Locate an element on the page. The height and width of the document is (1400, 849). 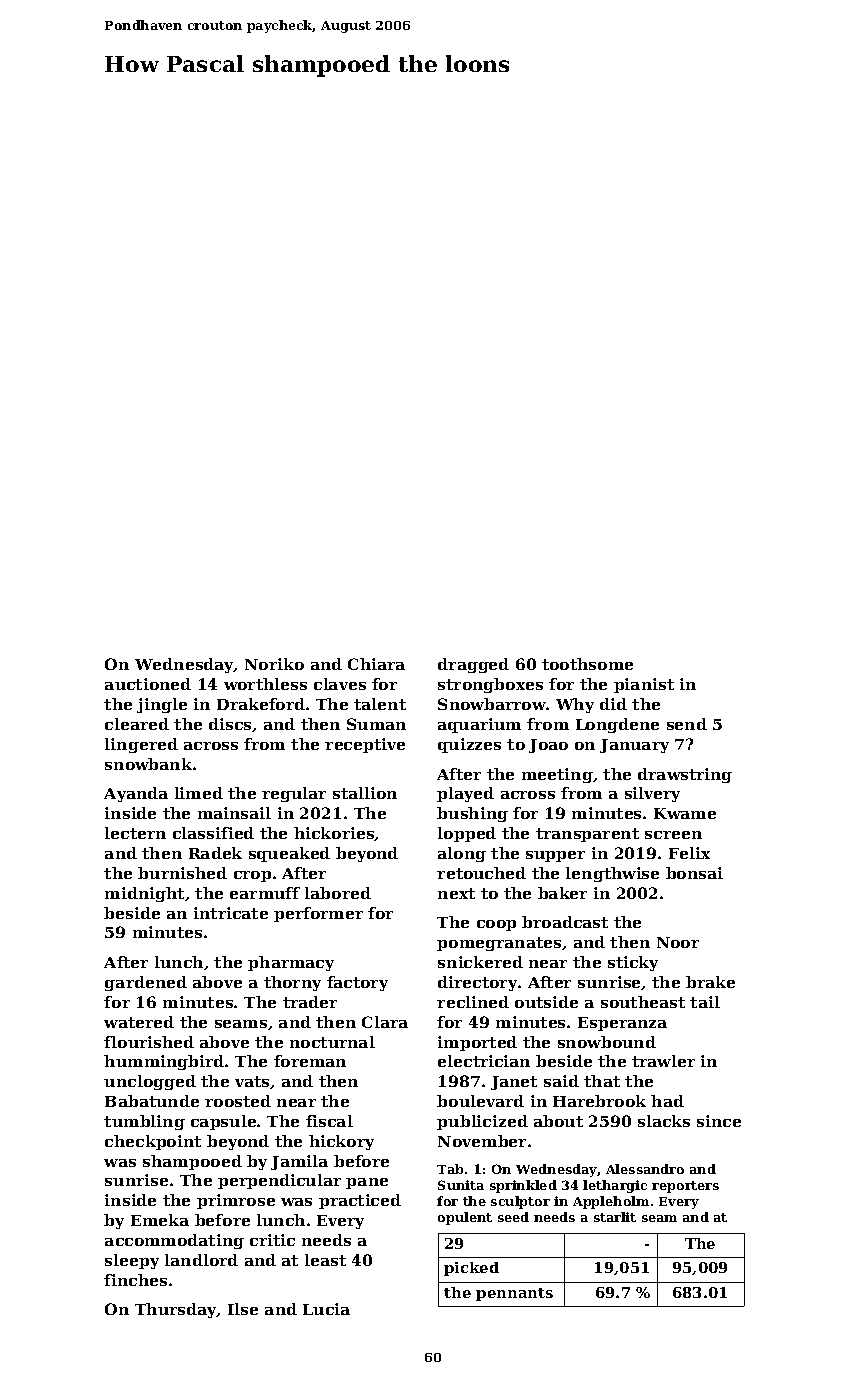
silvery is located at coordinates (652, 794).
